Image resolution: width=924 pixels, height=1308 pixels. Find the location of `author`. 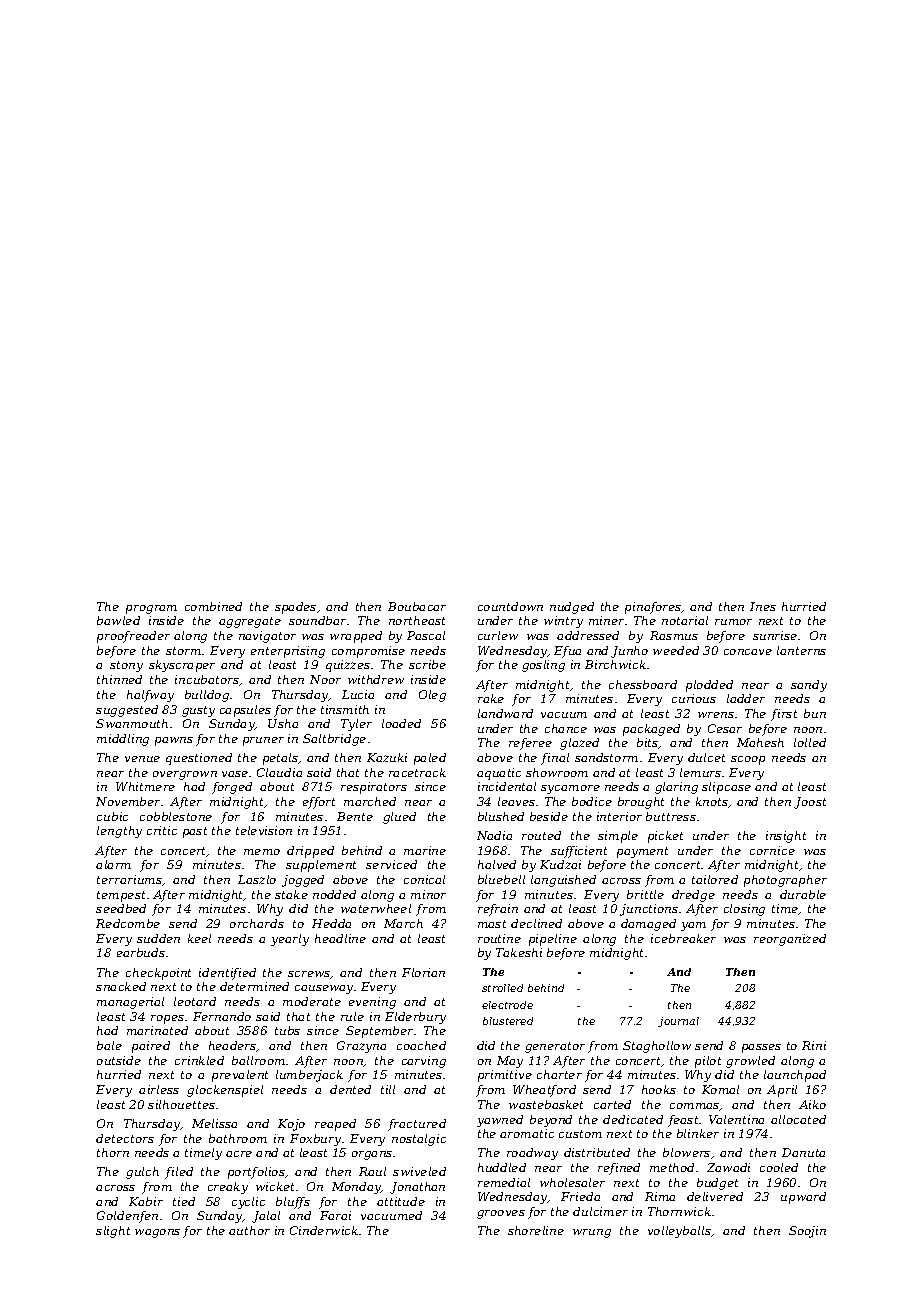

author is located at coordinates (249, 1230).
